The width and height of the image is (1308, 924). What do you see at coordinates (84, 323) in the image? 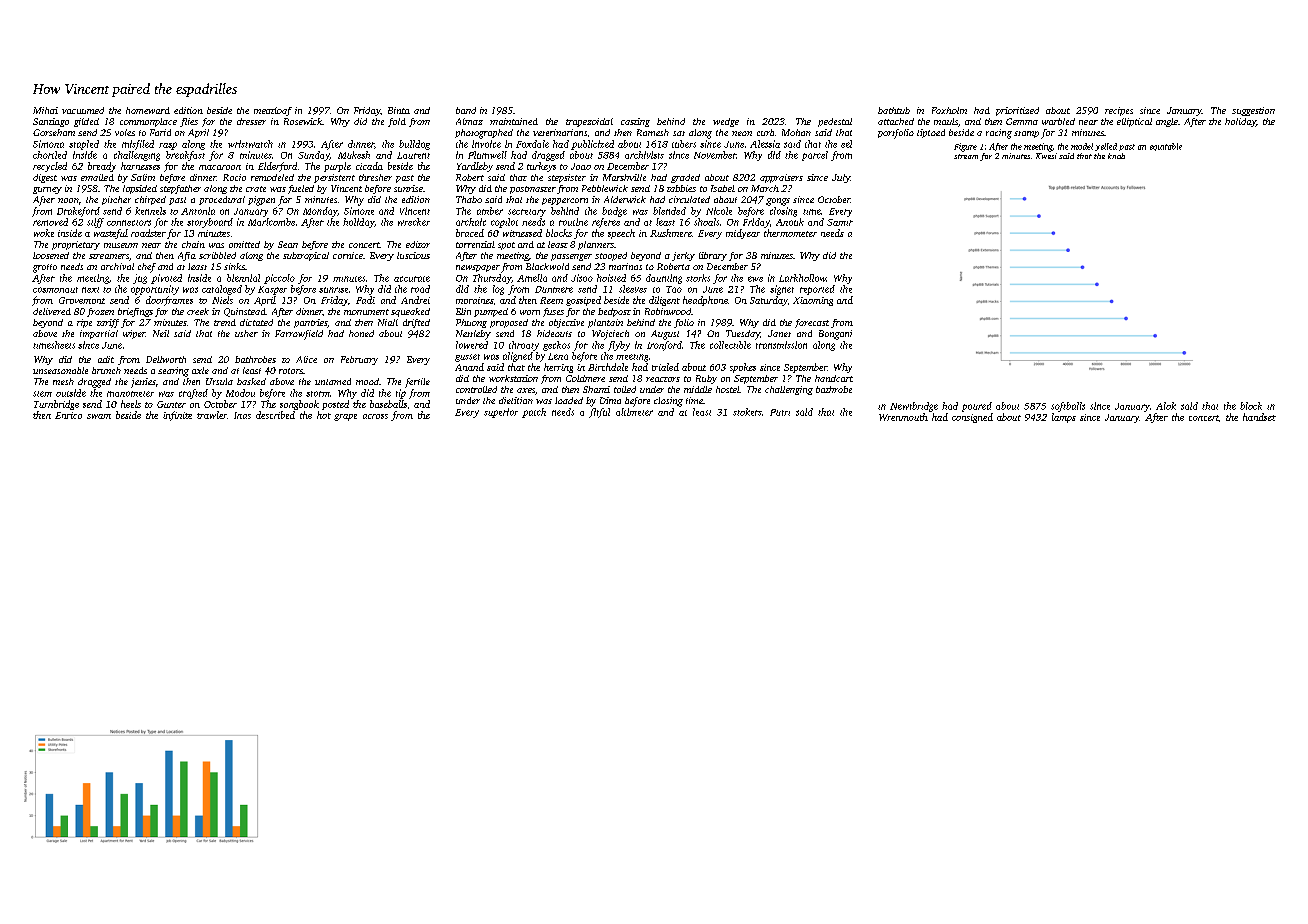
I see `ripe` at bounding box center [84, 323].
